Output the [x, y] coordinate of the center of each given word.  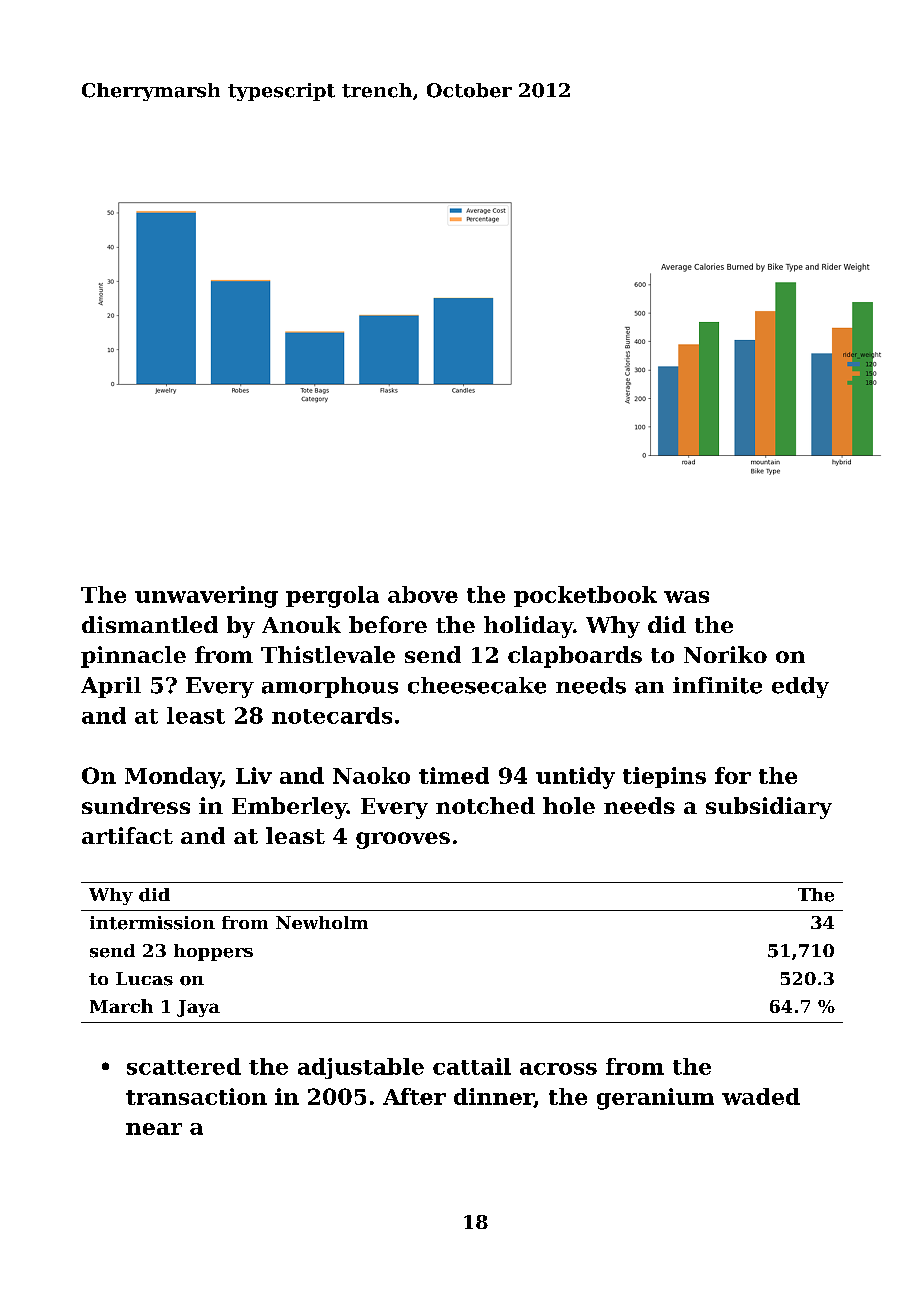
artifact [127, 835]
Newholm [322, 922]
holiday [528, 627]
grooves [403, 840]
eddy [800, 687]
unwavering [206, 597]
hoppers [213, 952]
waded [761, 1096]
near [154, 1129]
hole [569, 805]
